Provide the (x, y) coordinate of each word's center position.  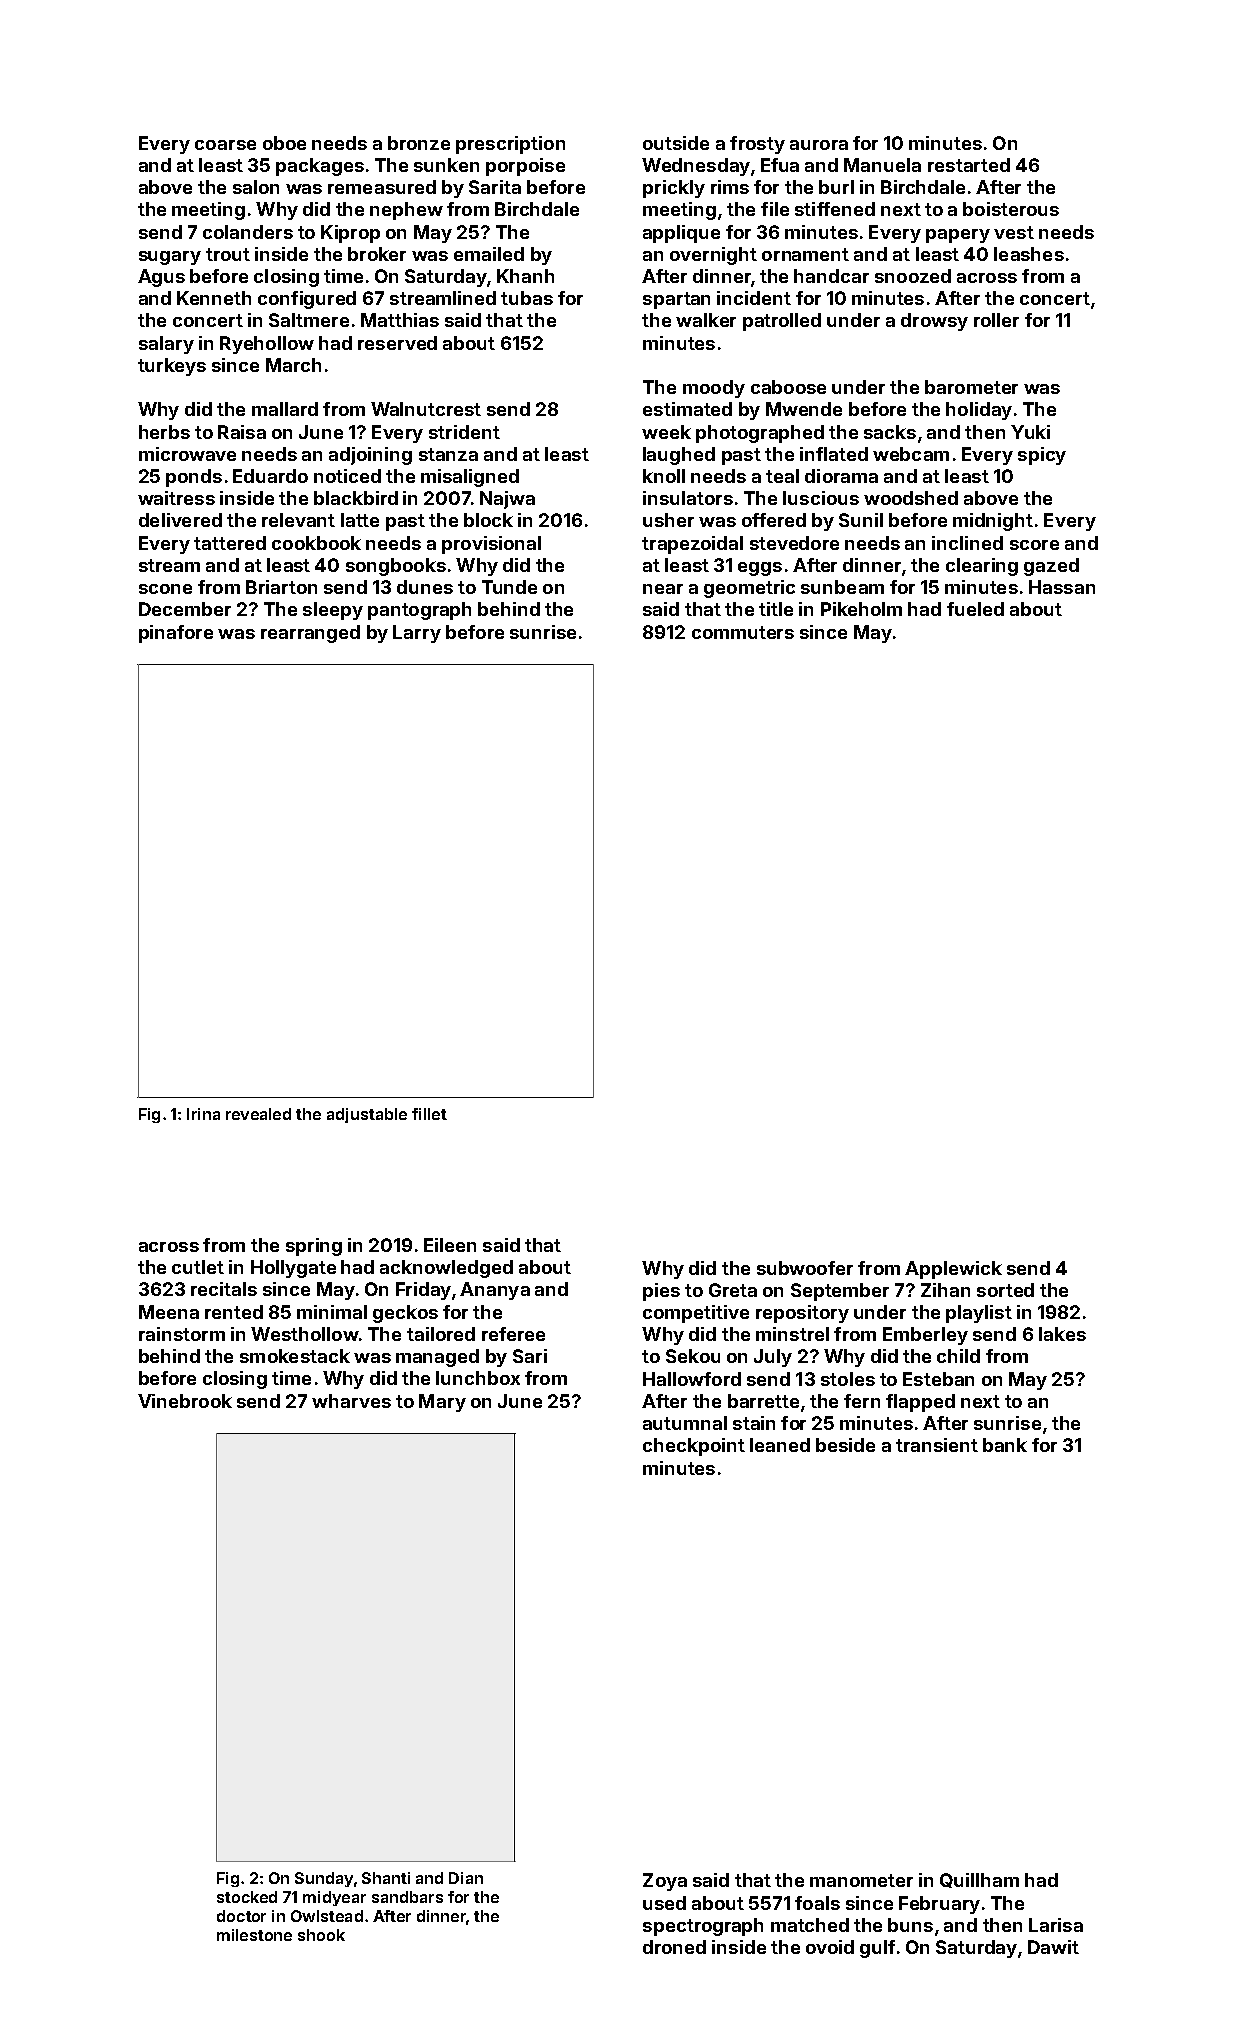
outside (676, 143)
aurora (819, 145)
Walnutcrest (426, 409)
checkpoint (694, 1447)
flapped (920, 1403)
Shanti (386, 1878)
